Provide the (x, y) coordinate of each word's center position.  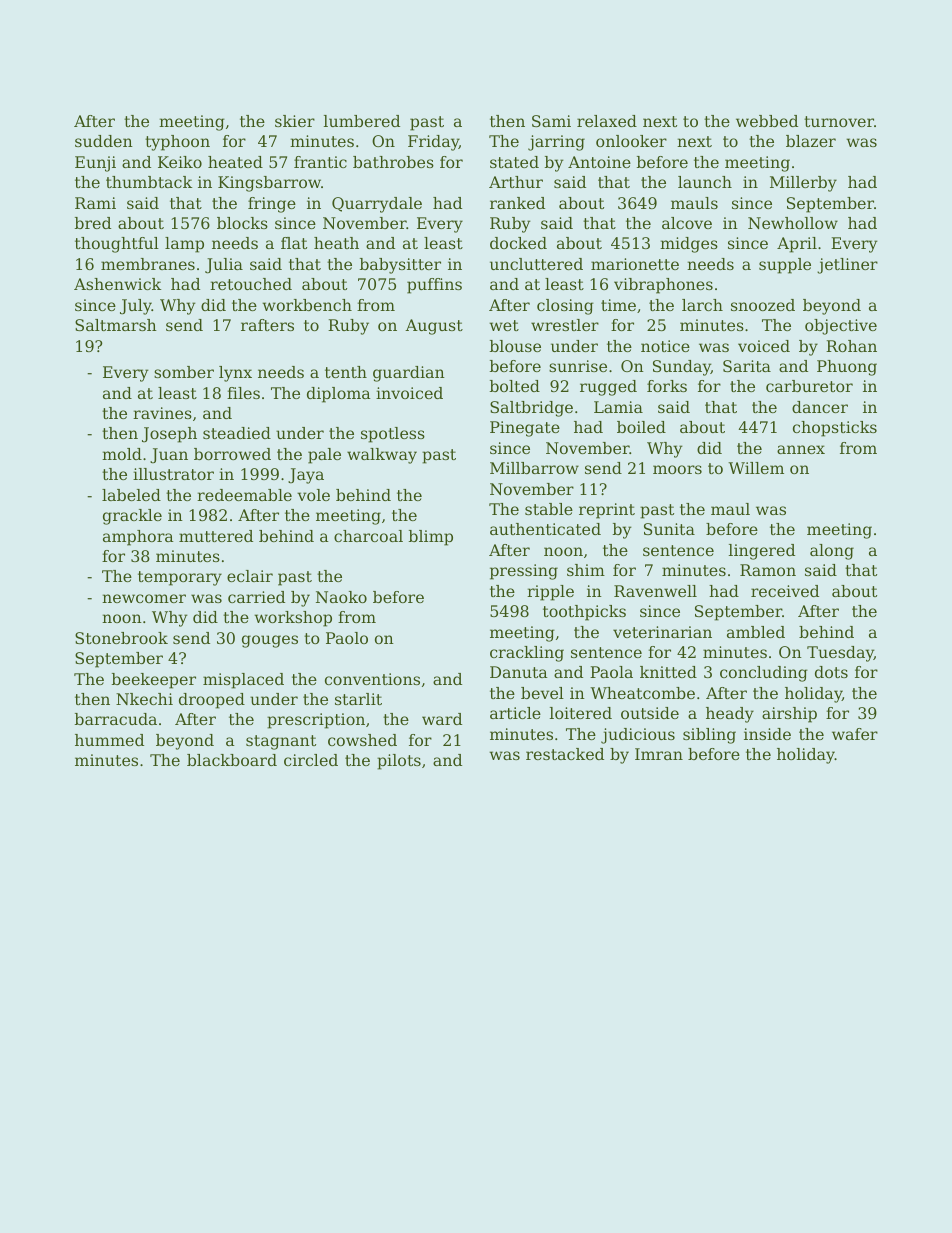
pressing (524, 572)
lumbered (362, 121)
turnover (839, 121)
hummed (109, 740)
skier (295, 121)
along (832, 552)
